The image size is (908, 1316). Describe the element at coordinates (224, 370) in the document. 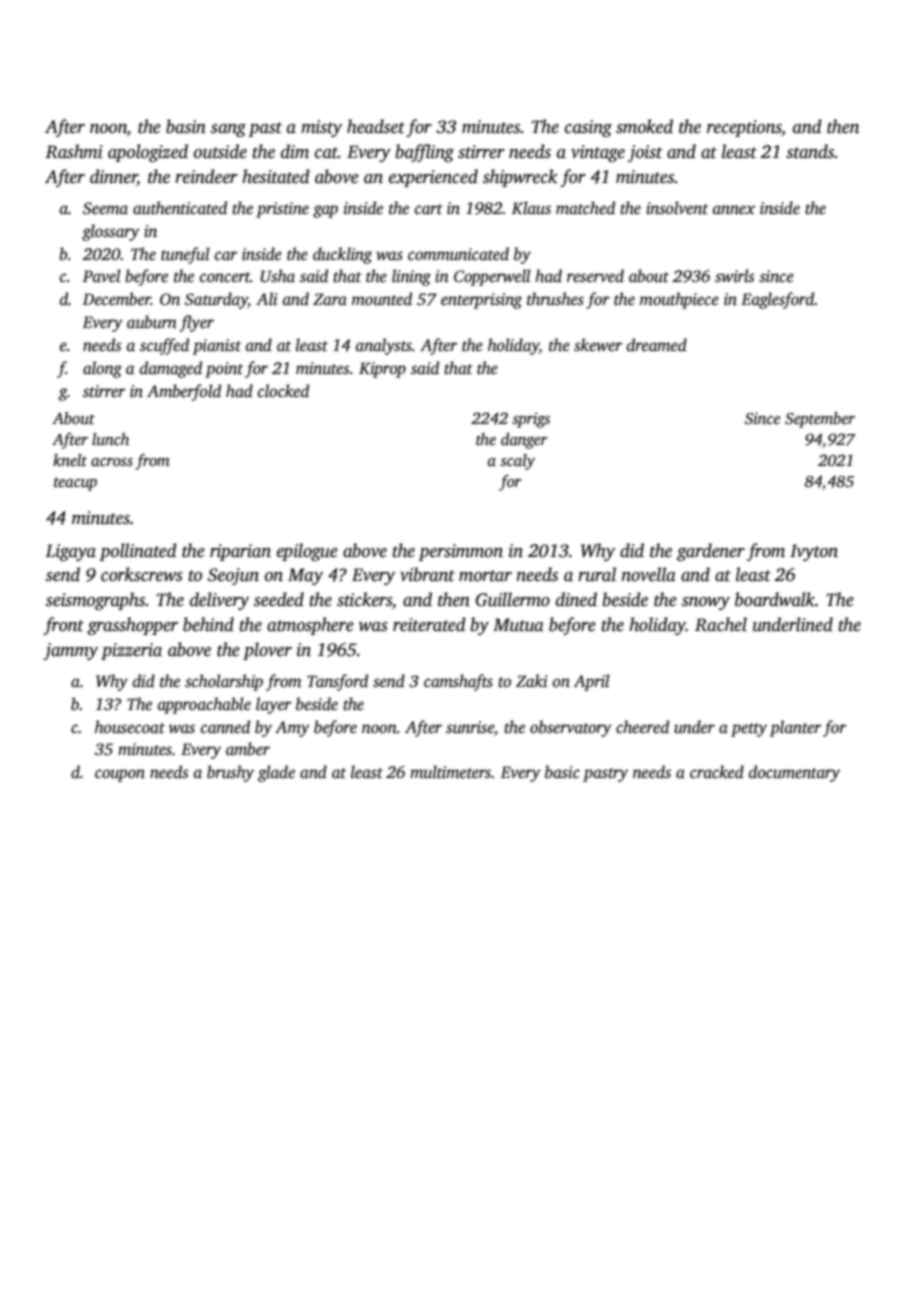

I see `point` at that location.
